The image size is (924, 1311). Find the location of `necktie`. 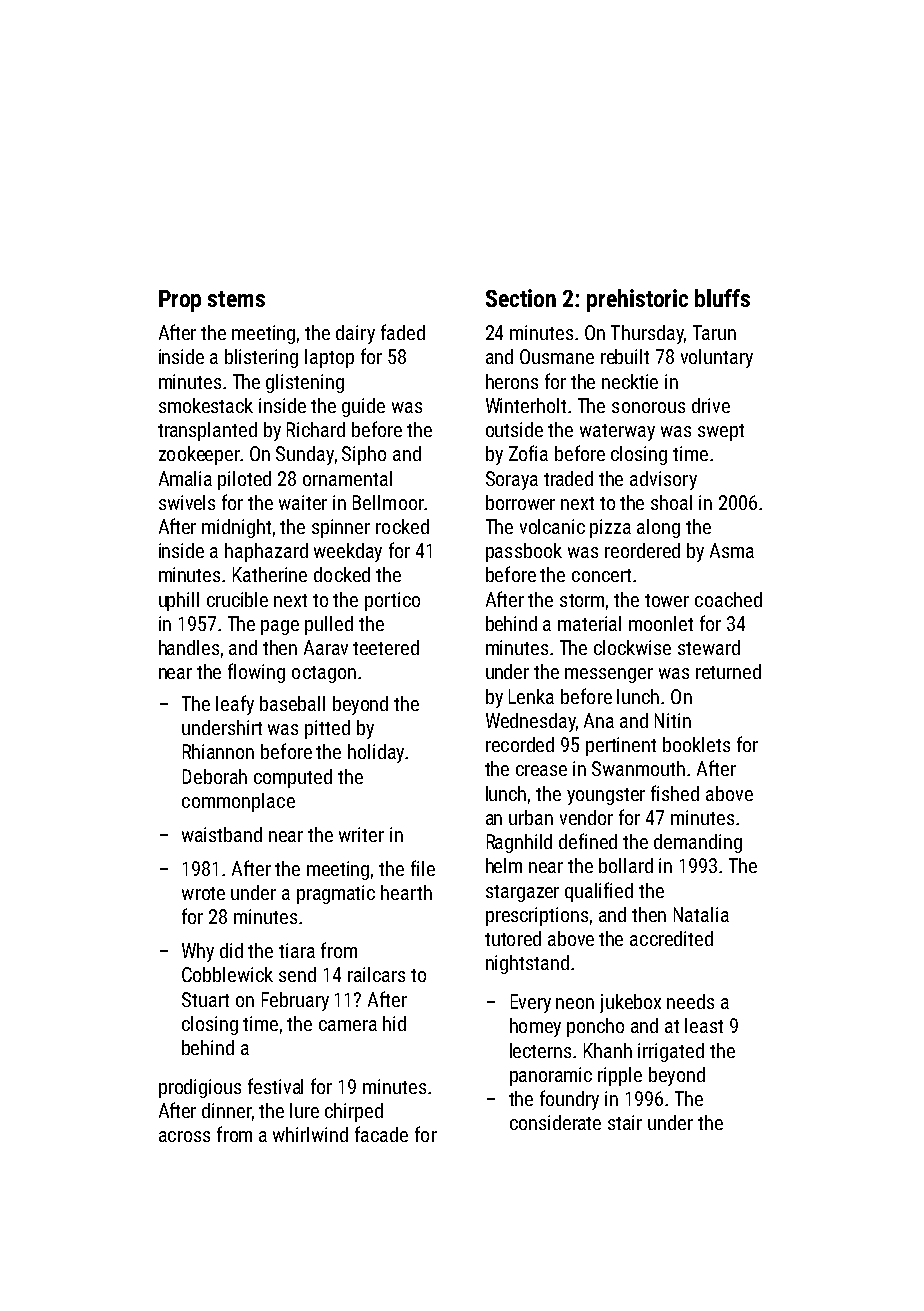

necktie is located at coordinates (630, 381).
